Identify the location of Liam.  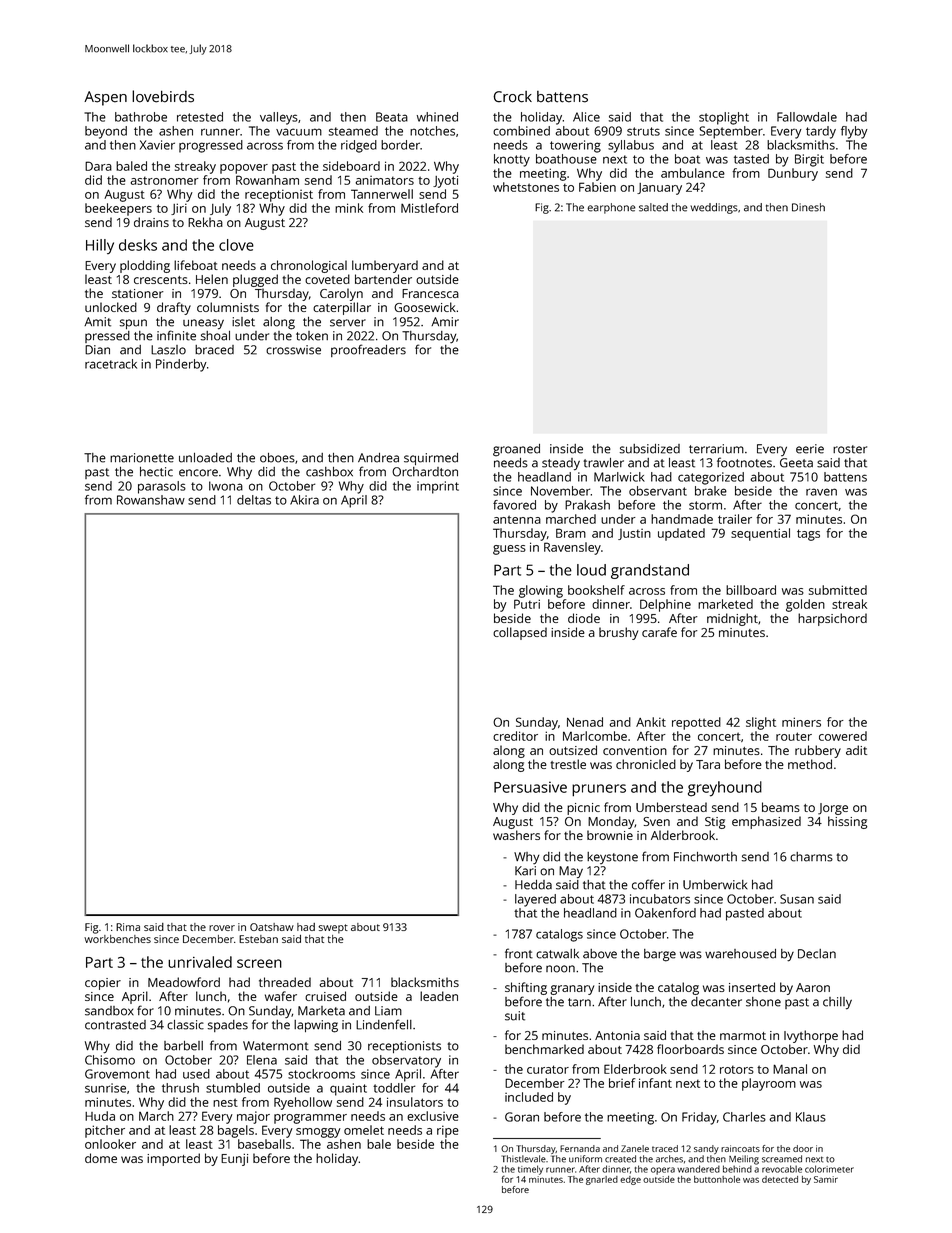
(388, 1011).
